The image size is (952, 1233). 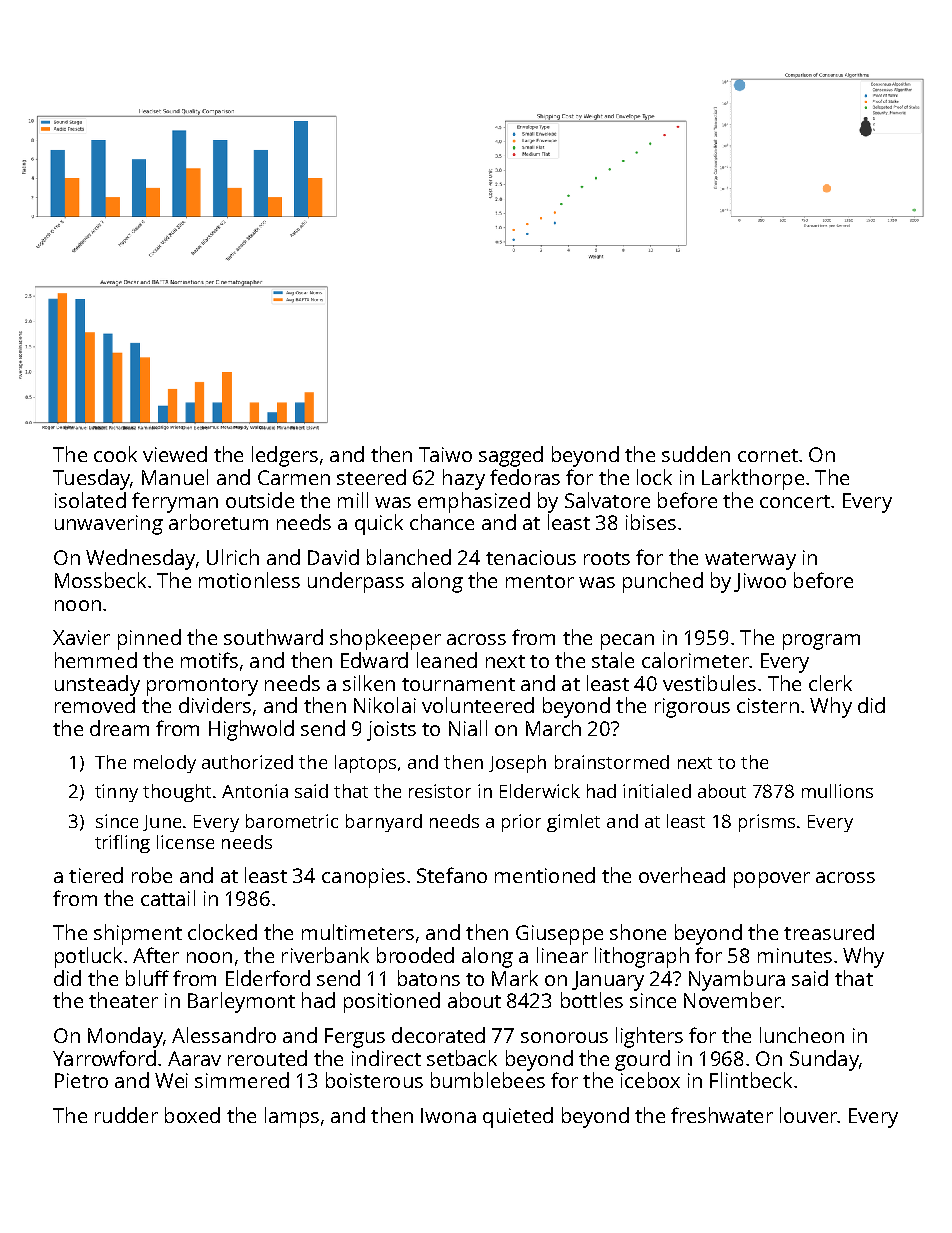 I want to click on southward, so click(x=273, y=637).
